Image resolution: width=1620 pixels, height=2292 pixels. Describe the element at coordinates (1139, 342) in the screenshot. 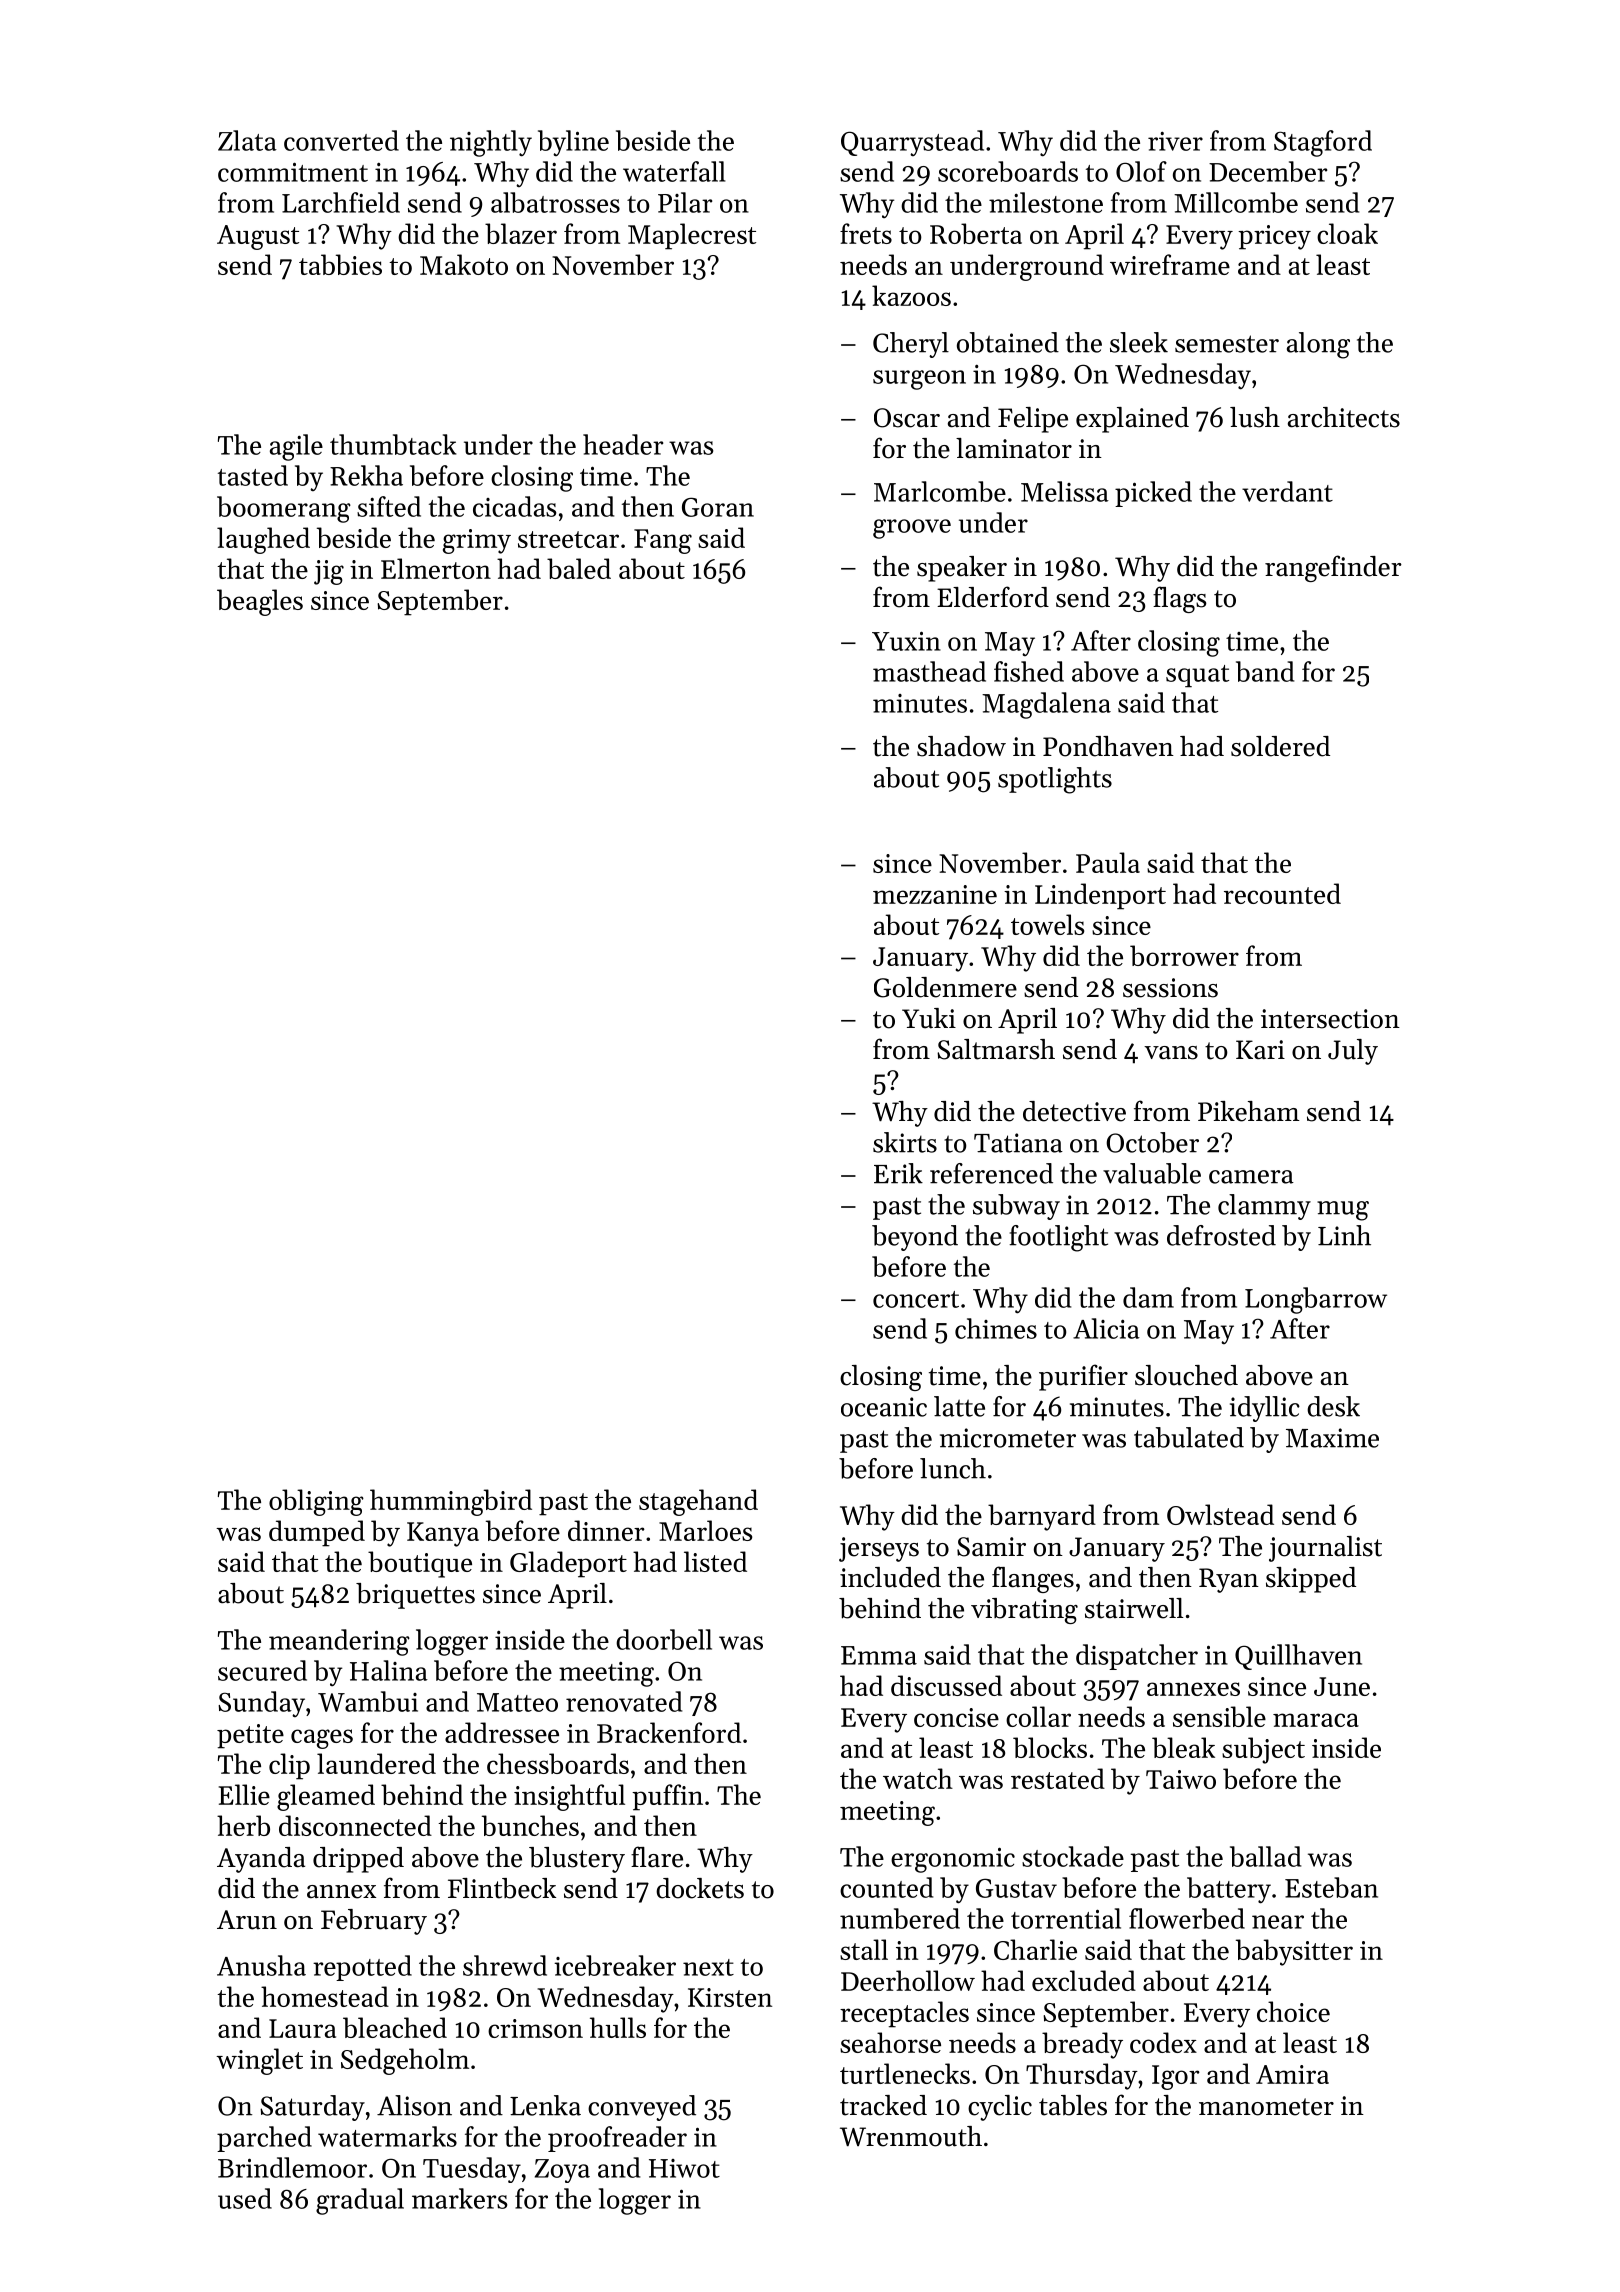

I see `sleek` at that location.
